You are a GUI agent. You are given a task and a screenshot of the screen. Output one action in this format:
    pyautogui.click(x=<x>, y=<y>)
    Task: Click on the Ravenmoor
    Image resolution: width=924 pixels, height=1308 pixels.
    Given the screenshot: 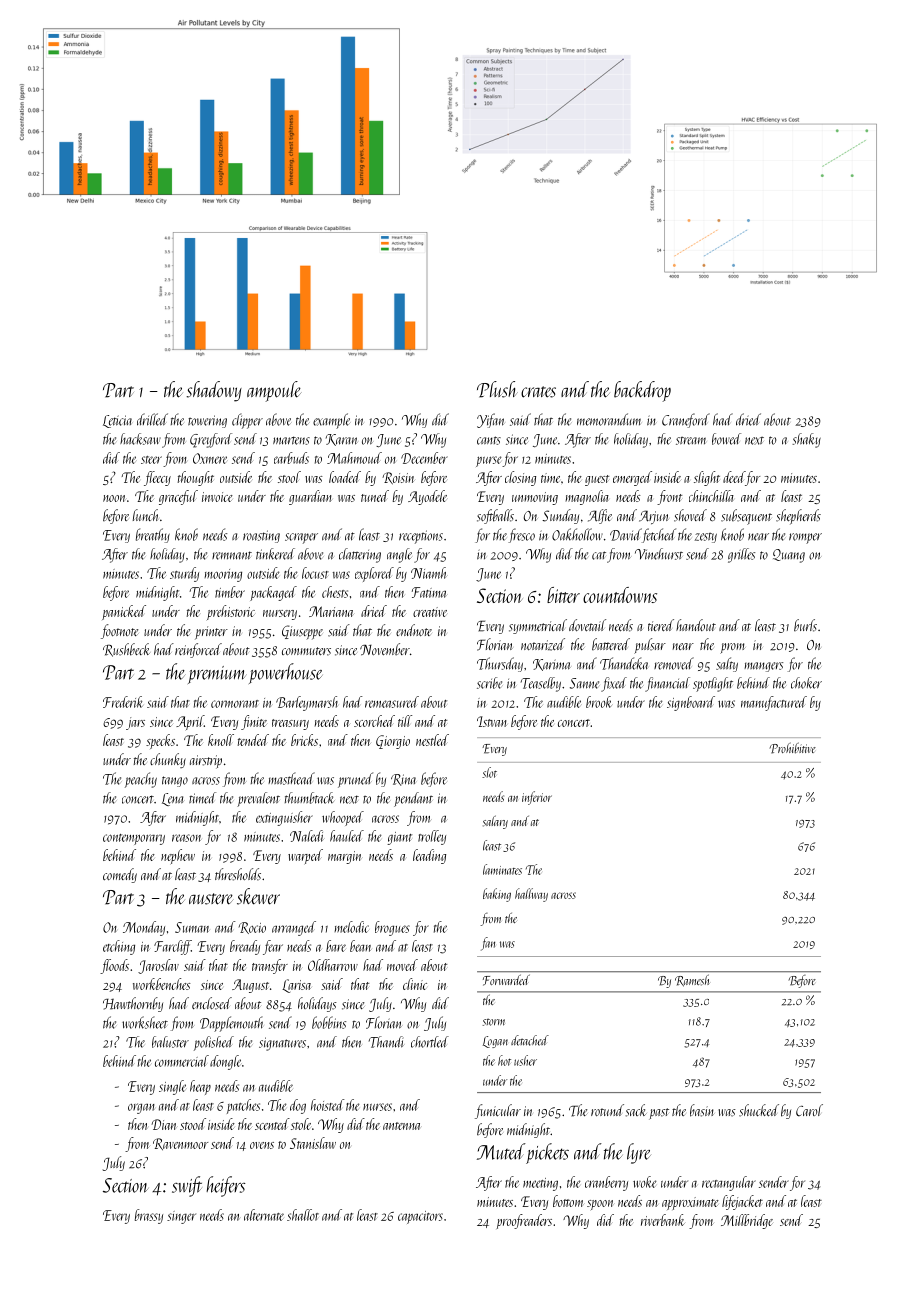 What is the action you would take?
    pyautogui.click(x=180, y=1144)
